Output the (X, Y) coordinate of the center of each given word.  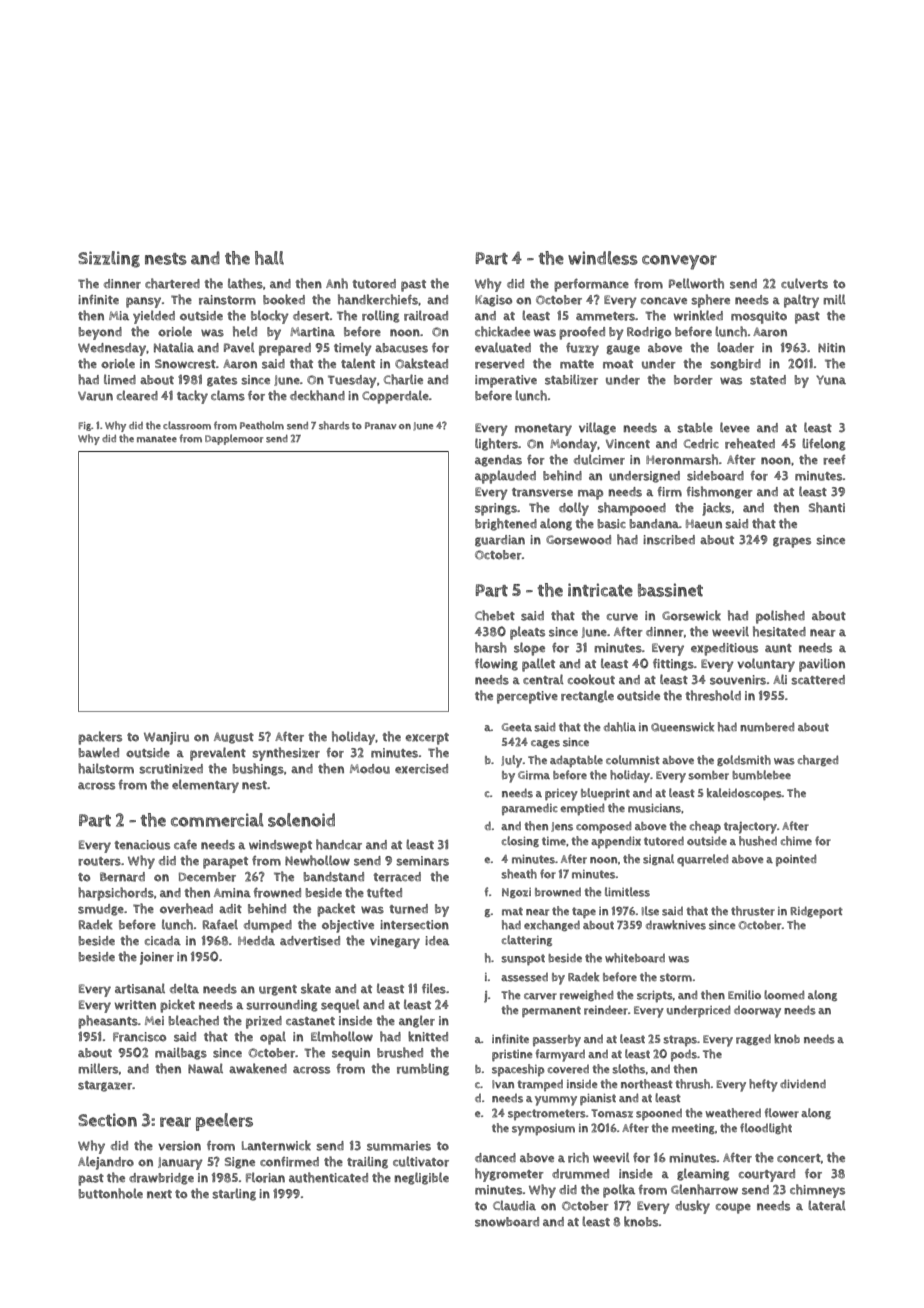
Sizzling (109, 259)
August (234, 738)
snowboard (507, 1222)
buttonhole (110, 1193)
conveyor (679, 262)
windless (603, 258)
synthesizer (286, 754)
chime (796, 841)
